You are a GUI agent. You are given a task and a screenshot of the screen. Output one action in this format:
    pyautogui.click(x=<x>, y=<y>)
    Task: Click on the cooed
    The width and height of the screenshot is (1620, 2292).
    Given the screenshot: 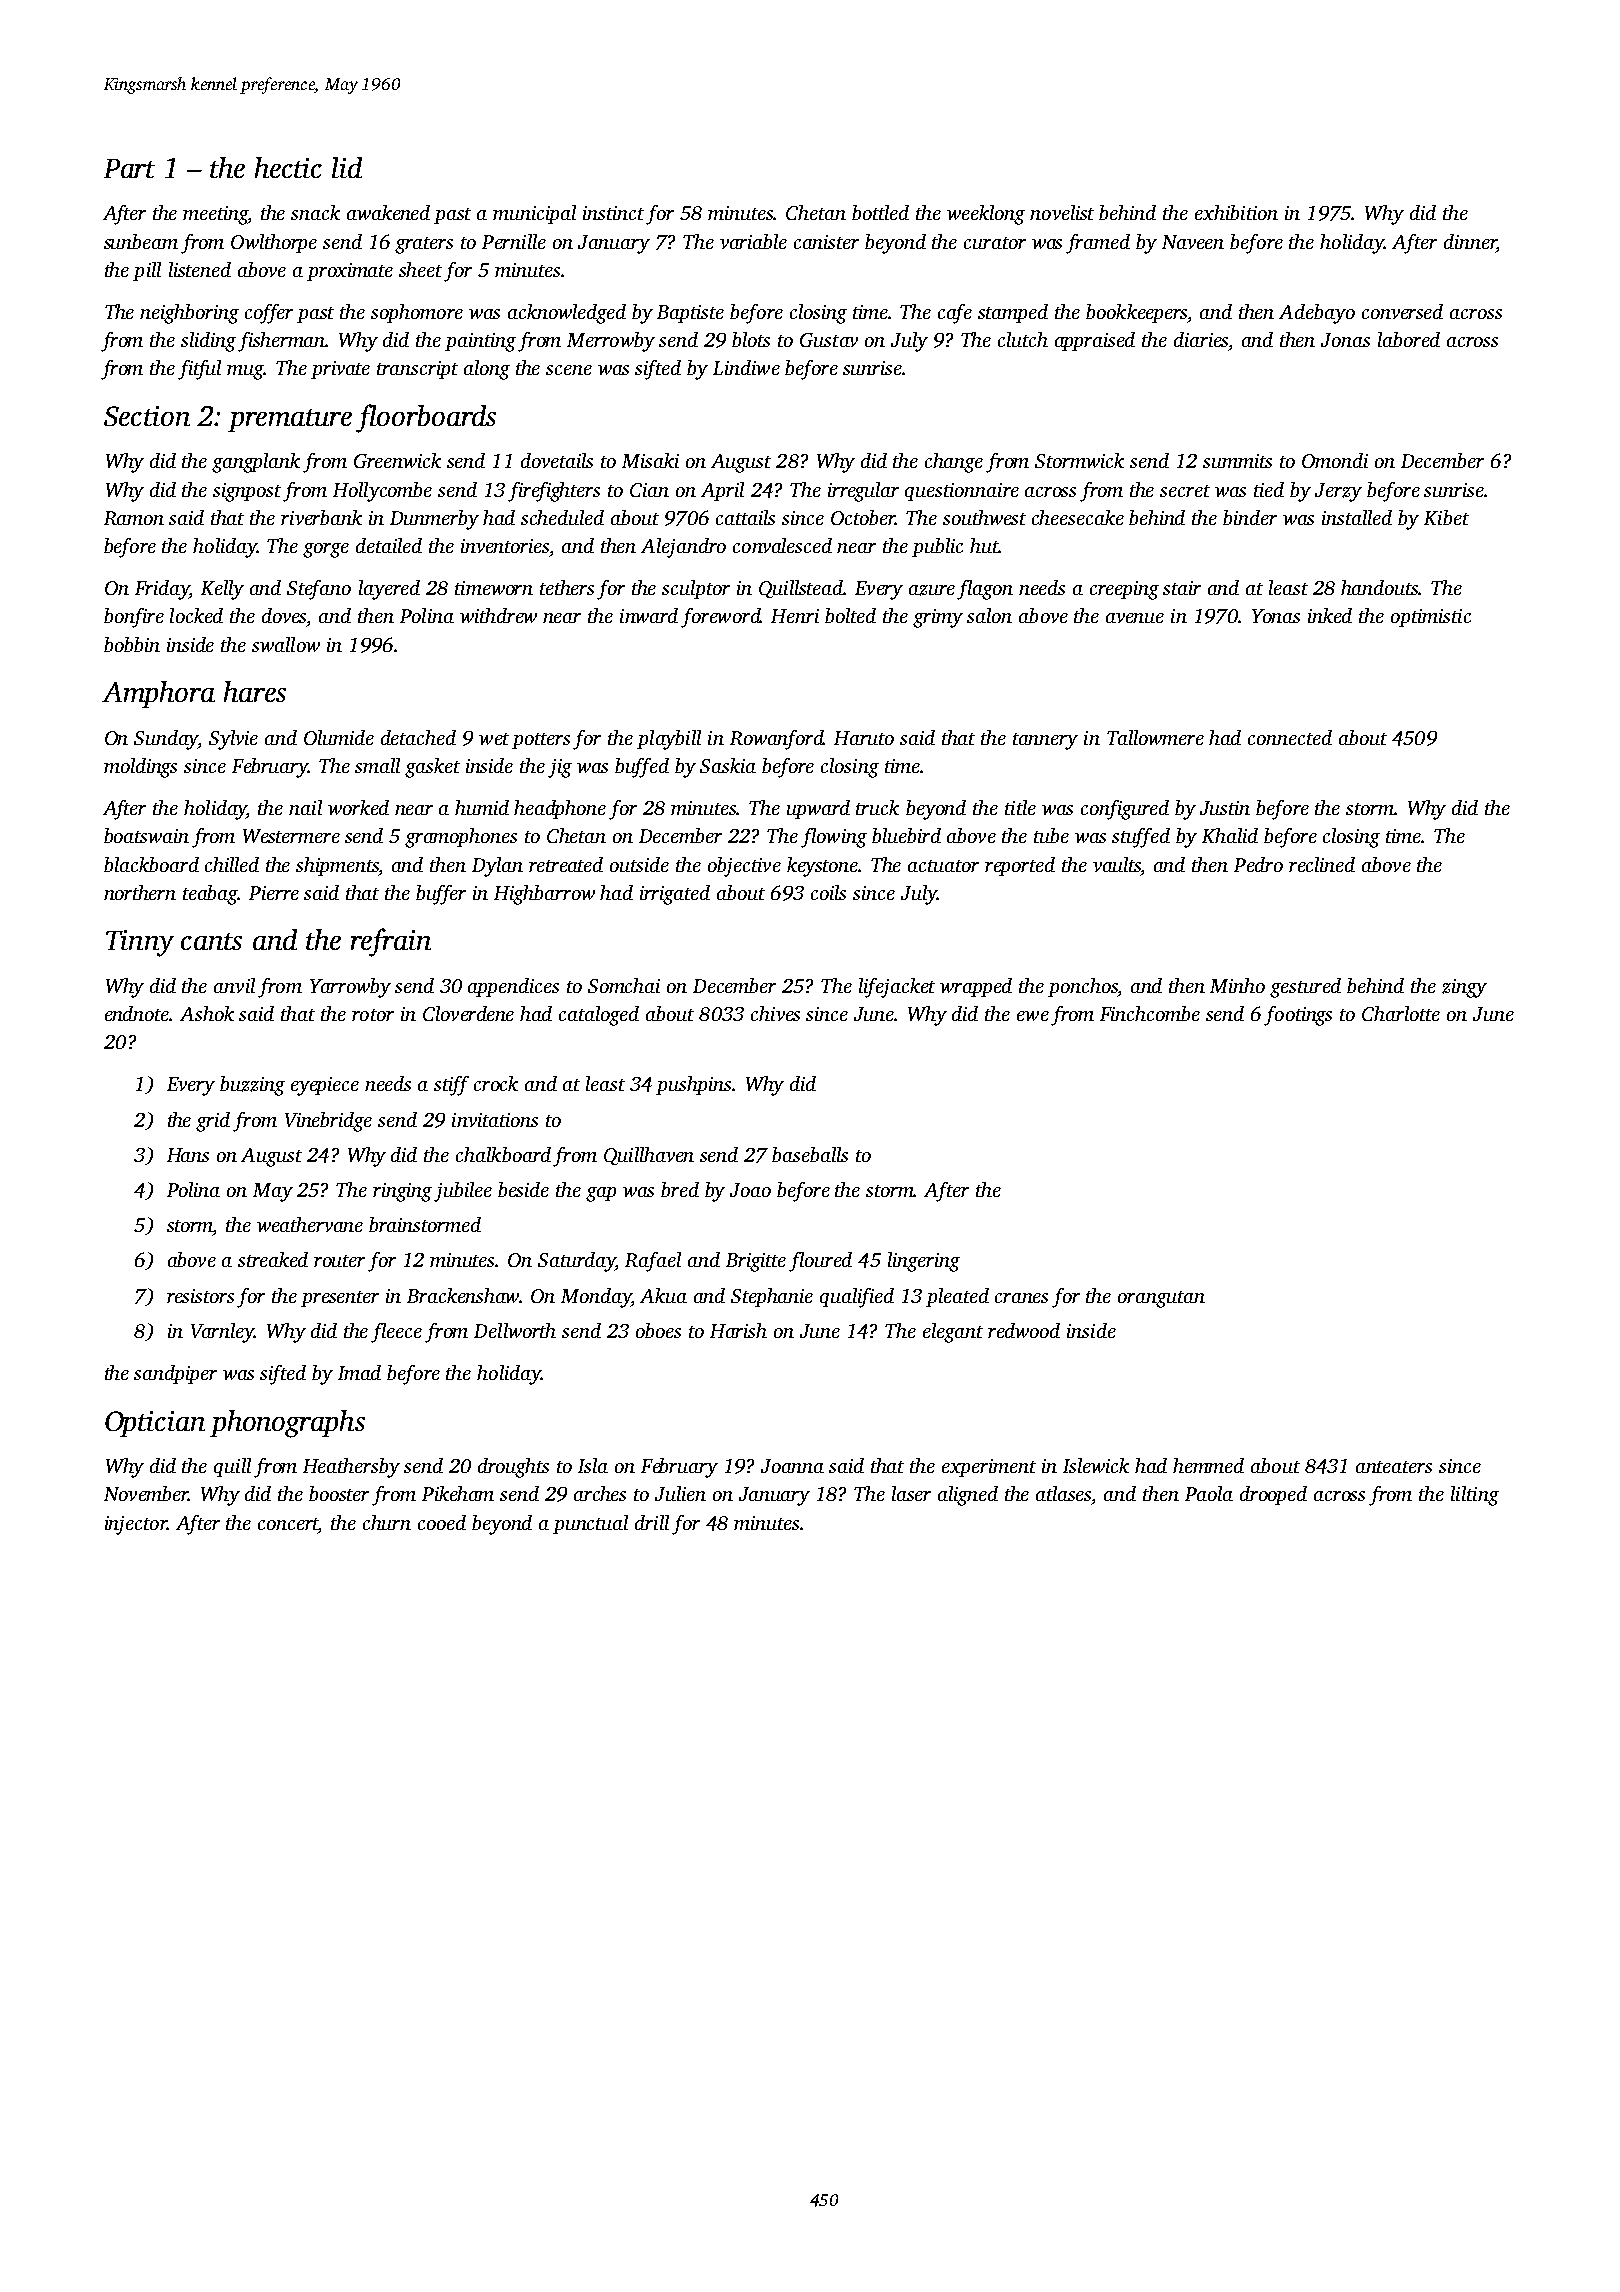 What is the action you would take?
    pyautogui.click(x=442, y=1522)
